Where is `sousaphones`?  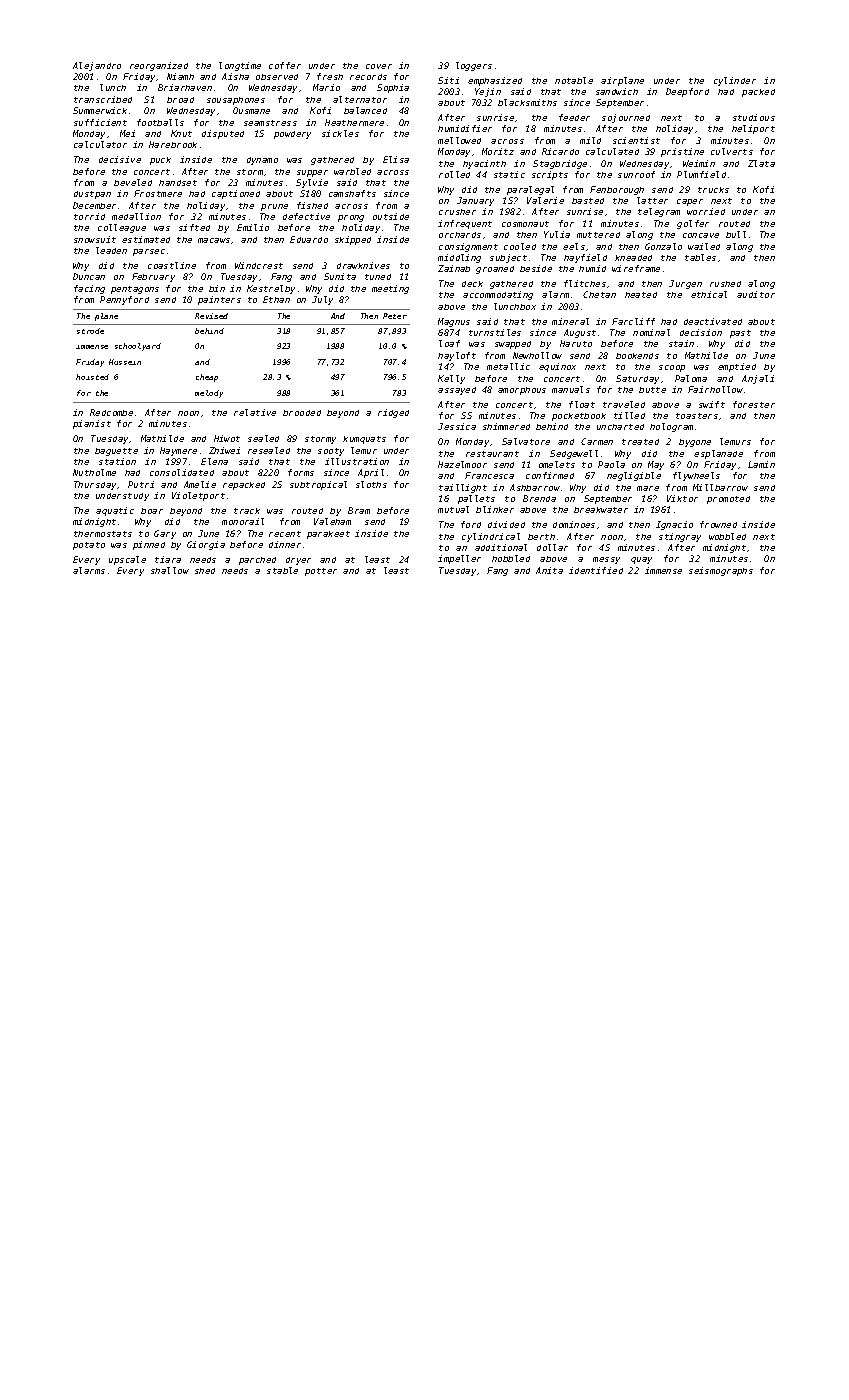
sousaphones is located at coordinates (236, 101).
